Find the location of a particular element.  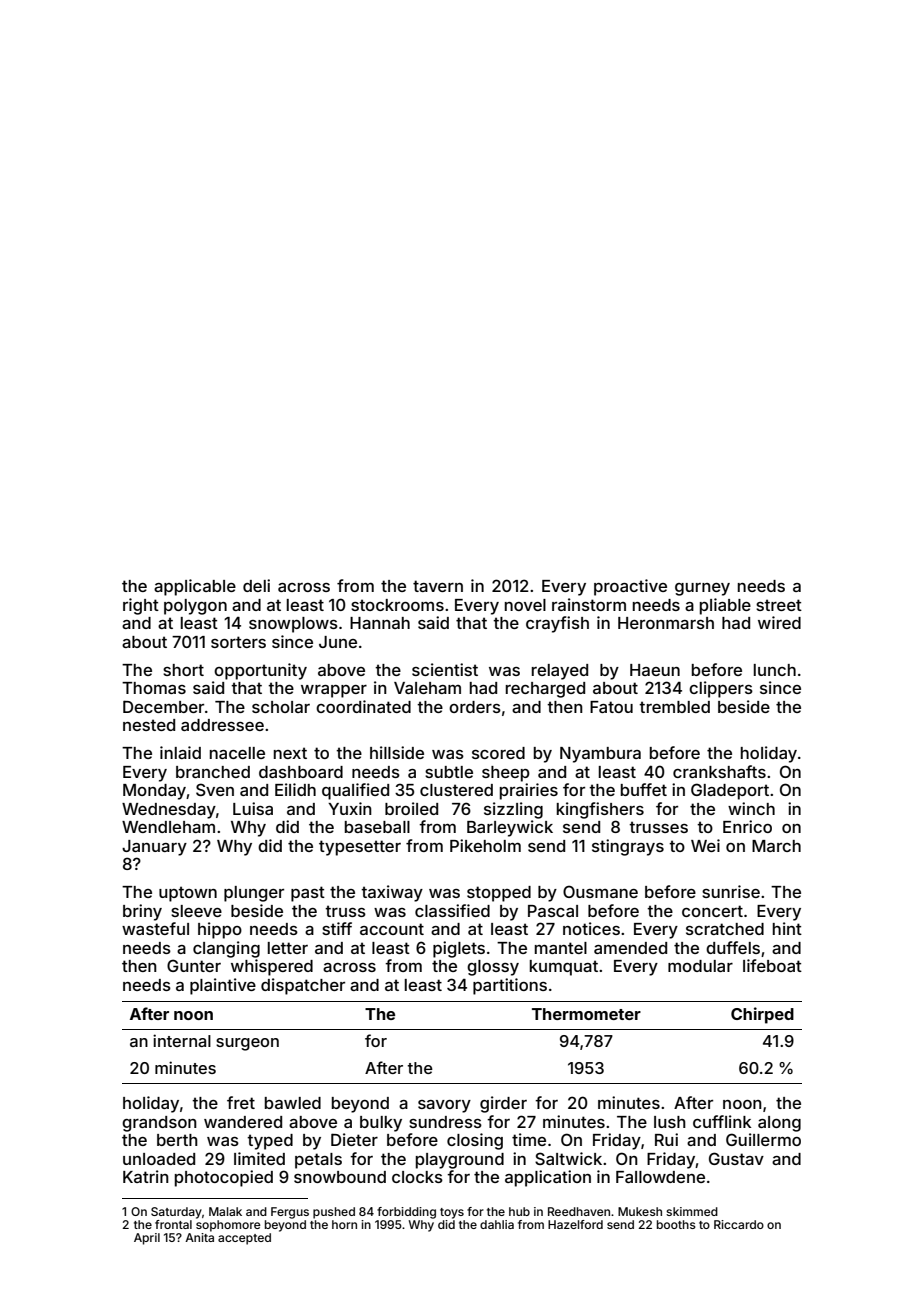

lush is located at coordinates (670, 1122).
